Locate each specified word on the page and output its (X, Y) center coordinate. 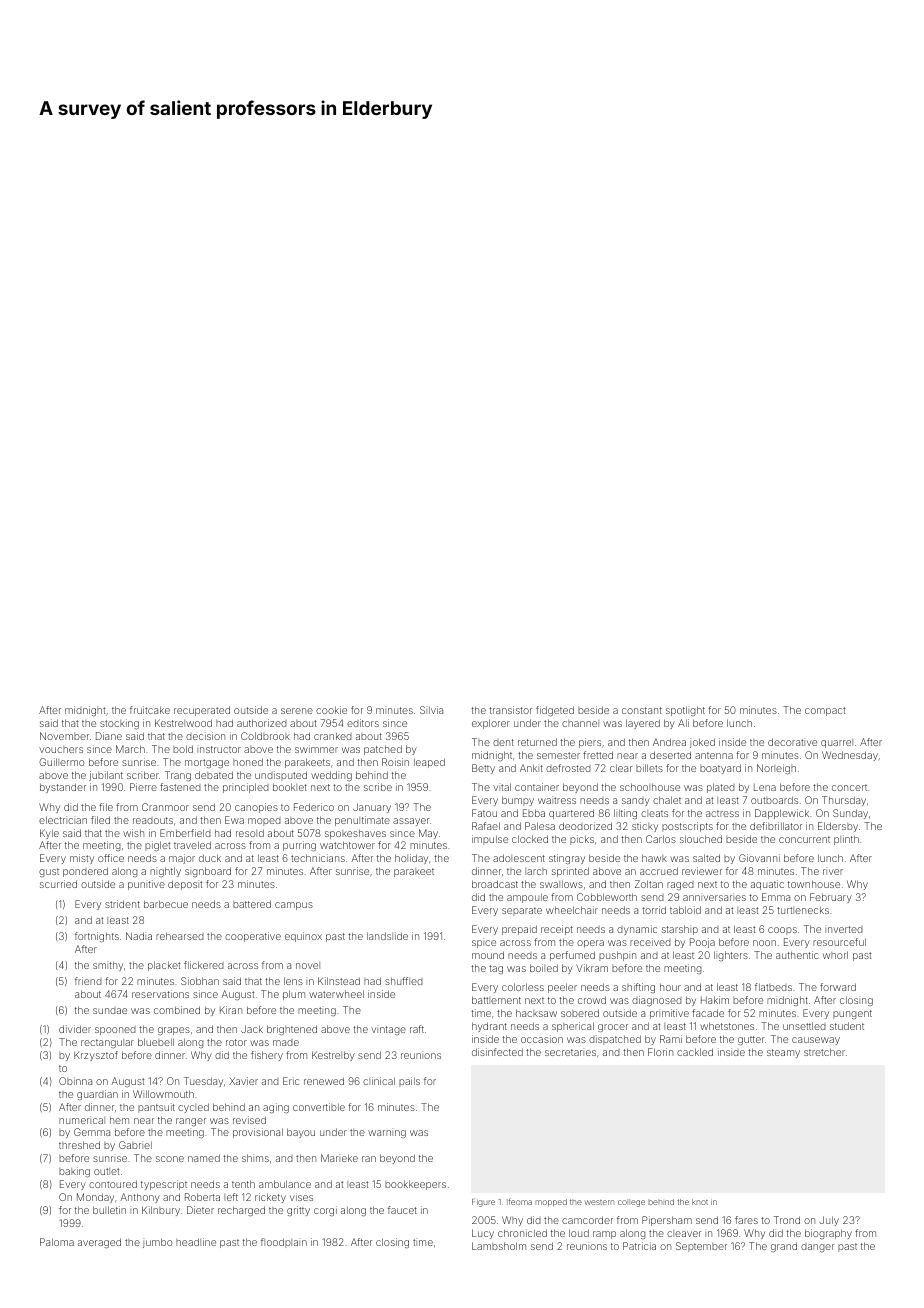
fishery (267, 1056)
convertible (319, 1107)
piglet (157, 846)
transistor (510, 710)
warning (387, 1134)
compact (825, 711)
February (831, 898)
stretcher (824, 1052)
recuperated (202, 711)
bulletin (109, 1210)
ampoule (527, 898)
